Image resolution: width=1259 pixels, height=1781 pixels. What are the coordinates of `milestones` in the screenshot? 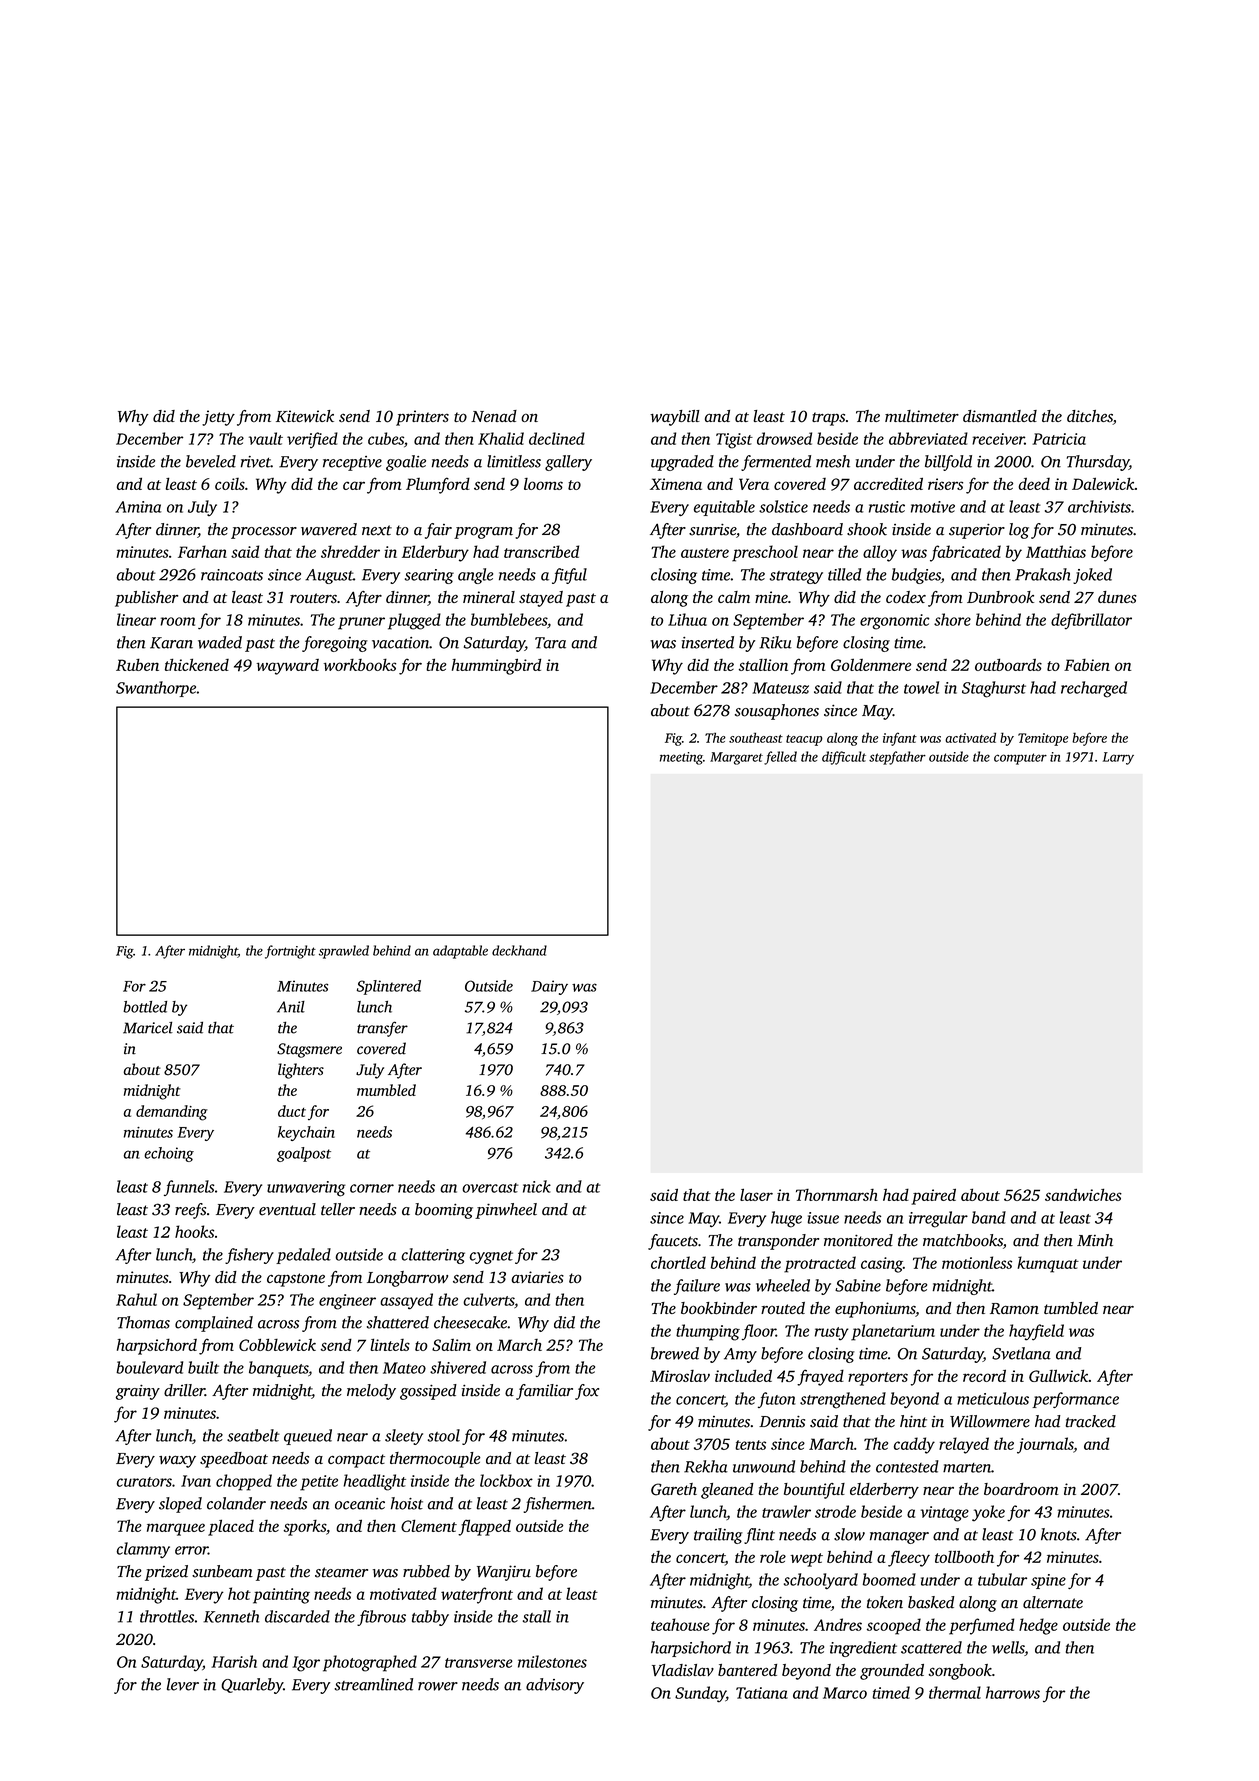 It's located at (552, 1661).
